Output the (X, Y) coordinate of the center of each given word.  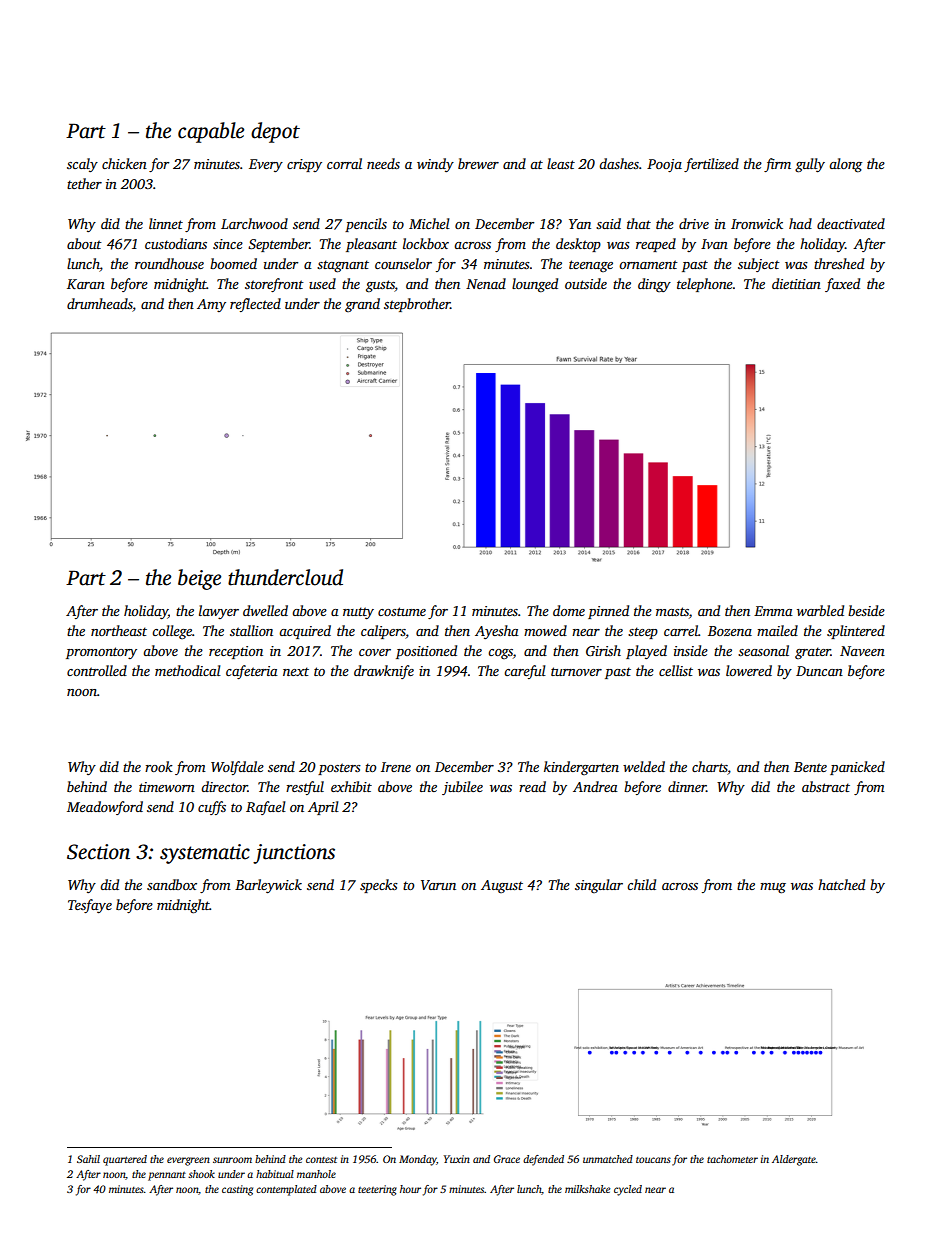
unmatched (608, 1159)
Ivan (714, 244)
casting (237, 1190)
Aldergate (794, 1160)
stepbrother (417, 305)
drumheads (99, 303)
